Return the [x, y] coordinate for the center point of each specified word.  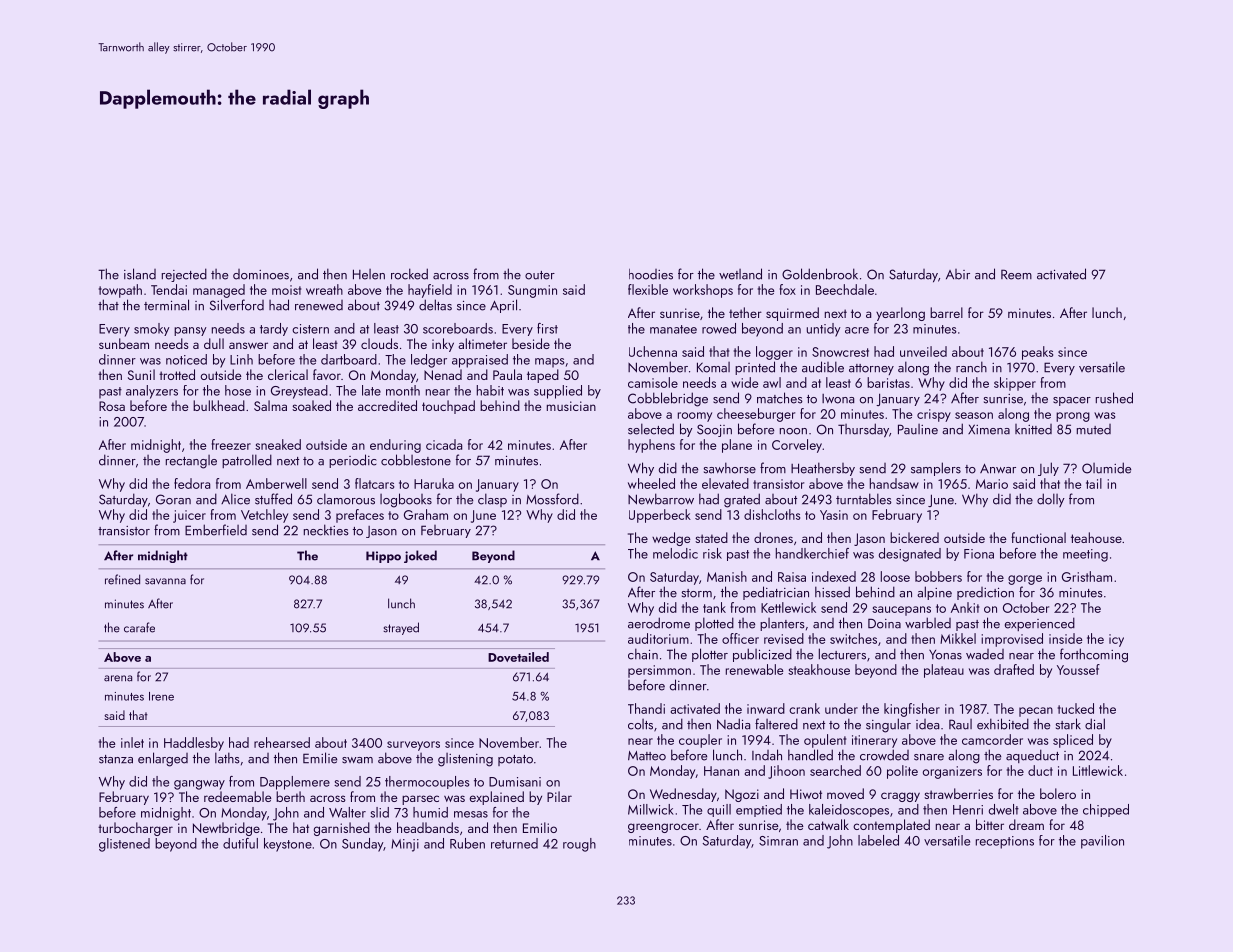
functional [1038, 537]
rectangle [191, 462]
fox [788, 289]
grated [742, 500]
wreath [324, 289]
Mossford [552, 499]
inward [766, 708]
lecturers [842, 654]
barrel [946, 312]
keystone [288, 845]
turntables [864, 499]
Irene [161, 696]
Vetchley [264, 516]
